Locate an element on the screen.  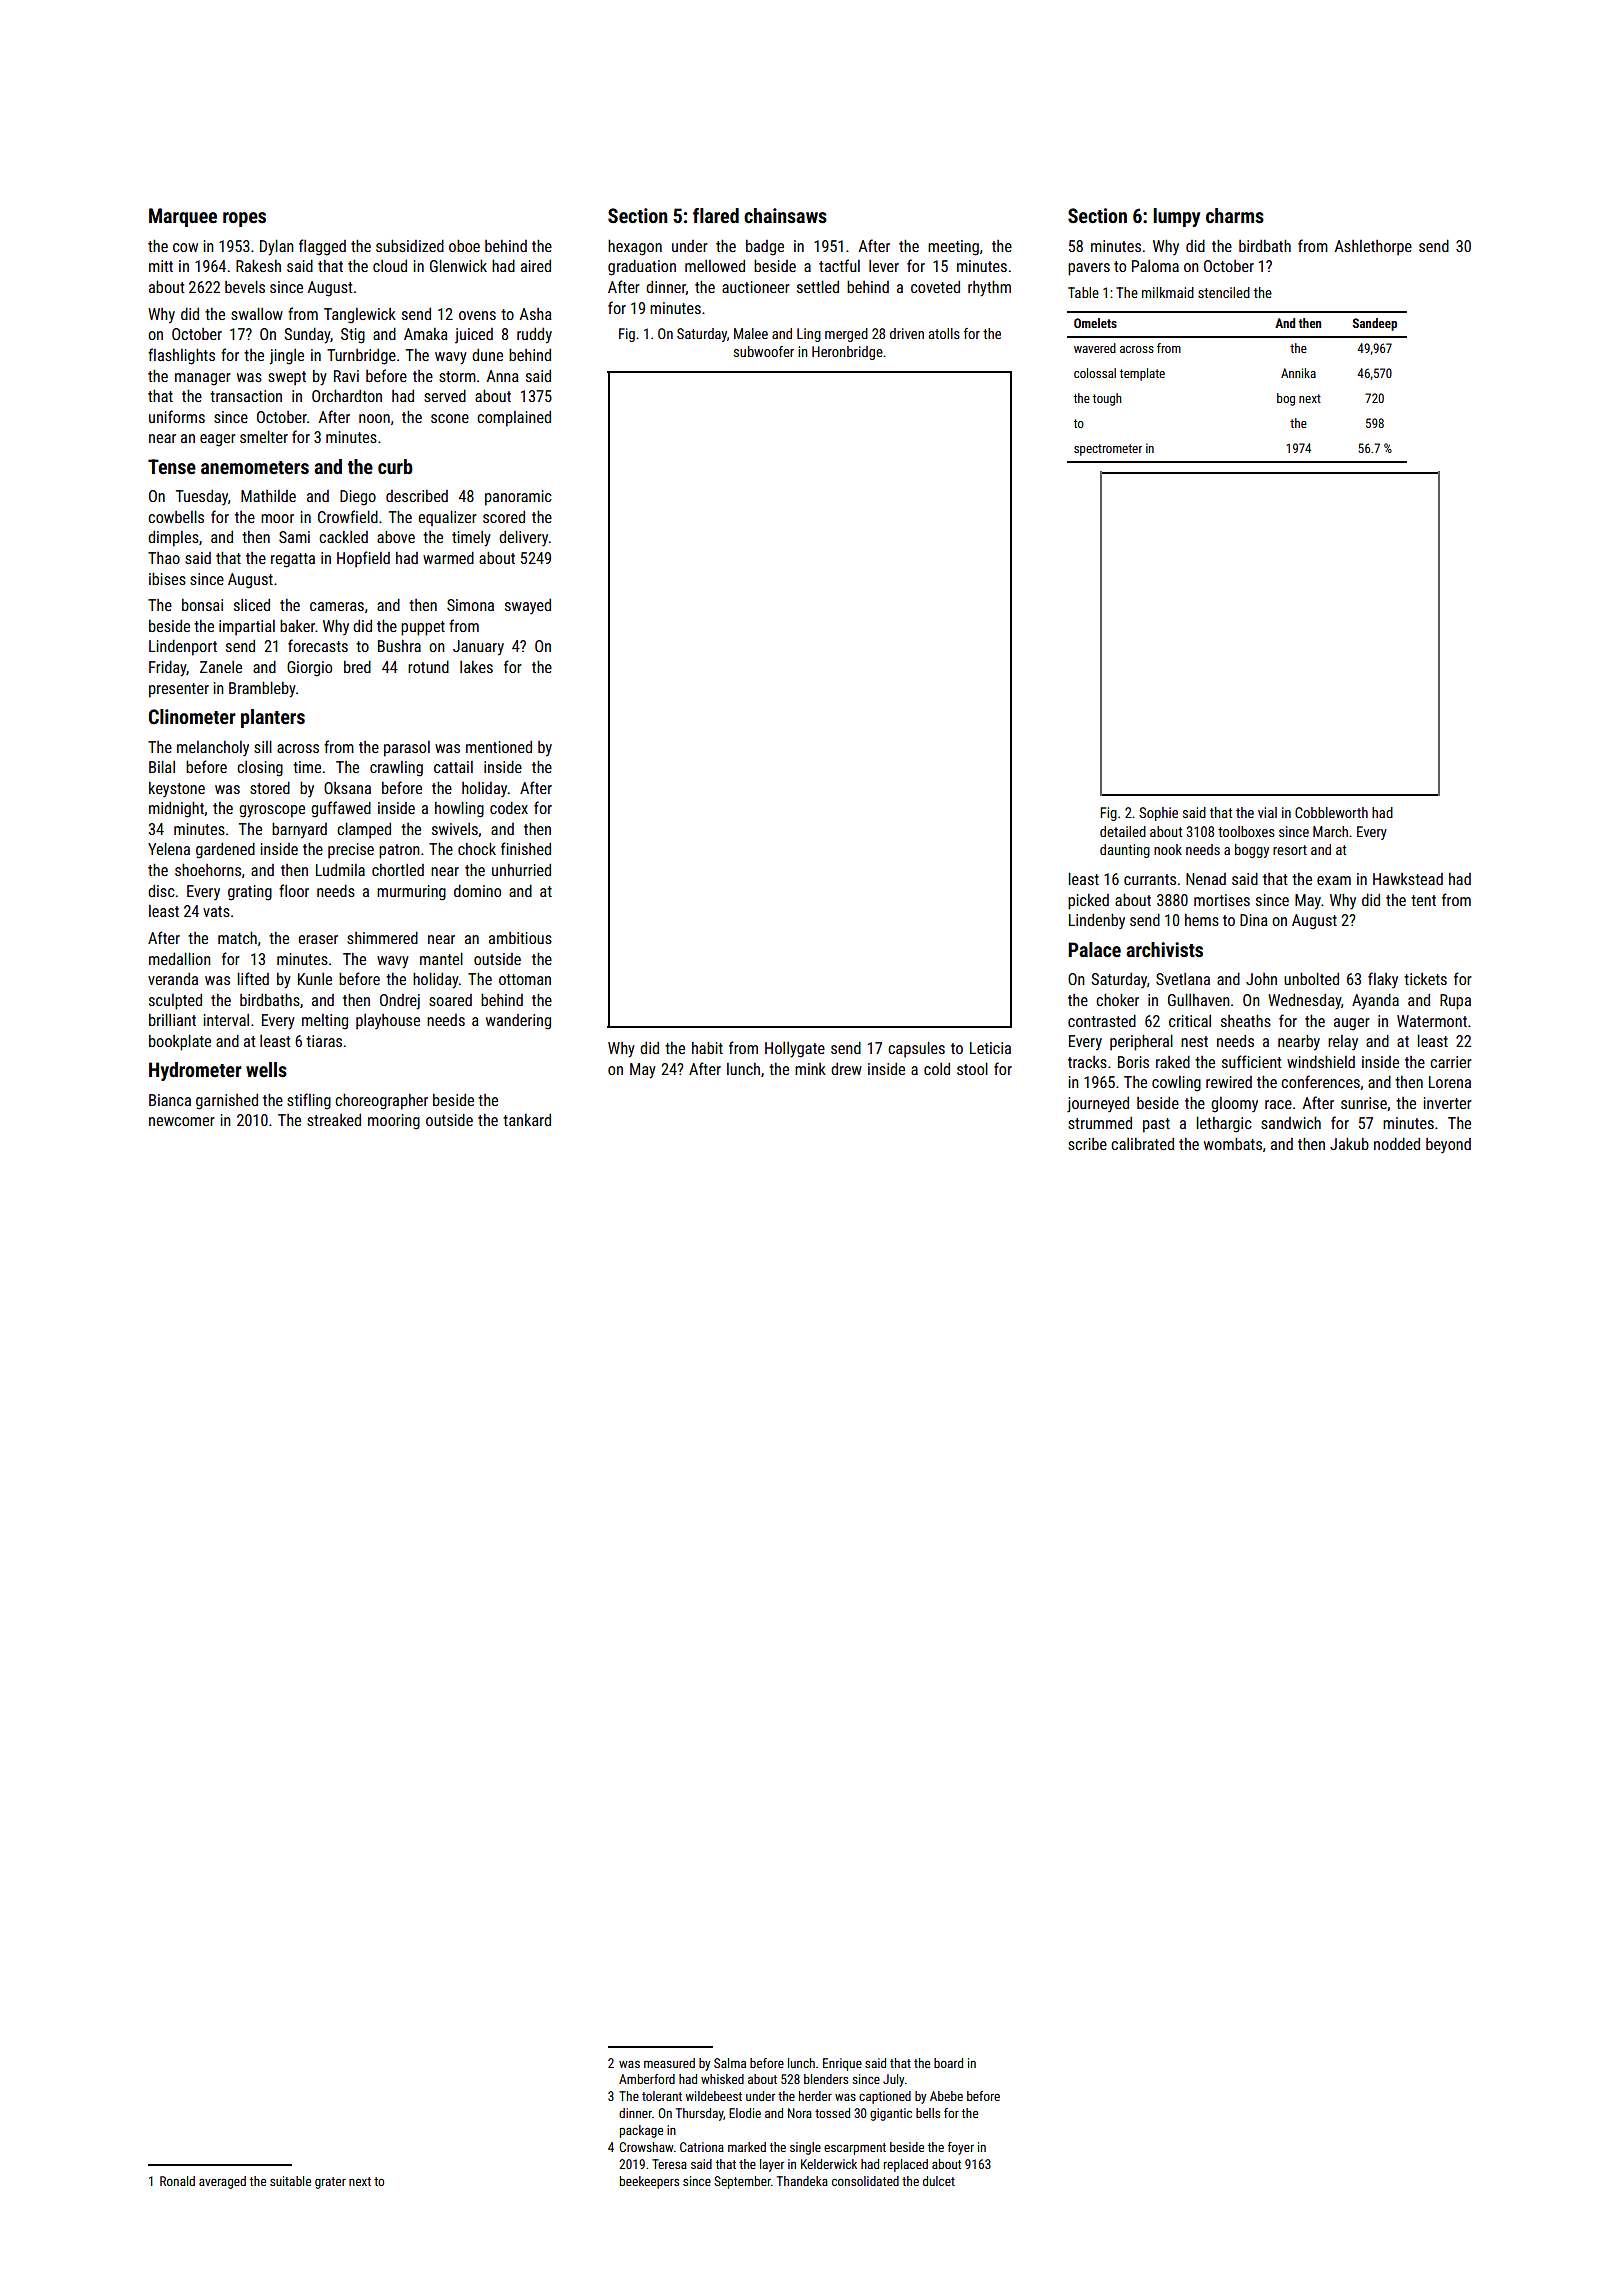
Abebe is located at coordinates (946, 2096).
